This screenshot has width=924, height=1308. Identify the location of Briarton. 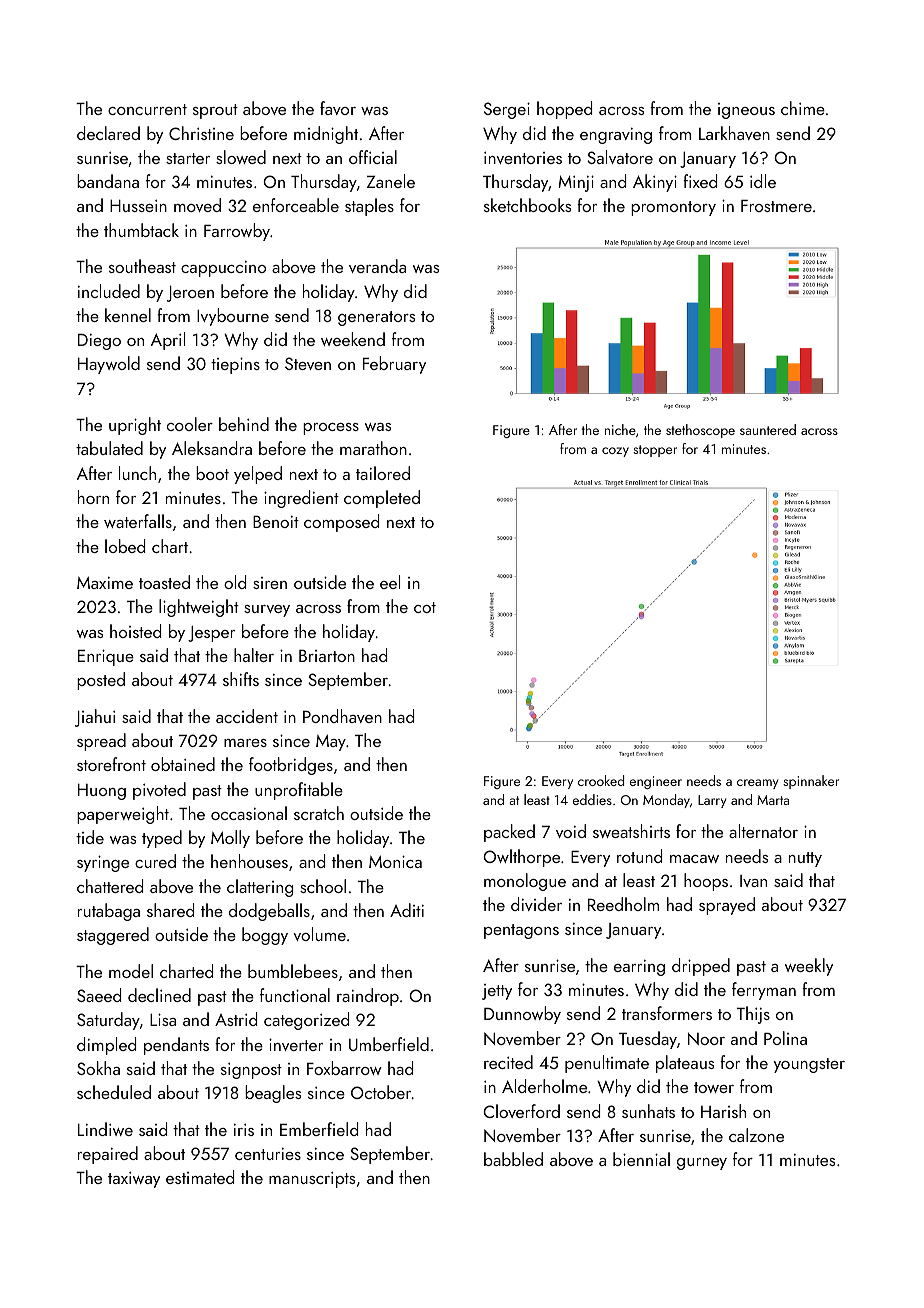
(327, 656).
